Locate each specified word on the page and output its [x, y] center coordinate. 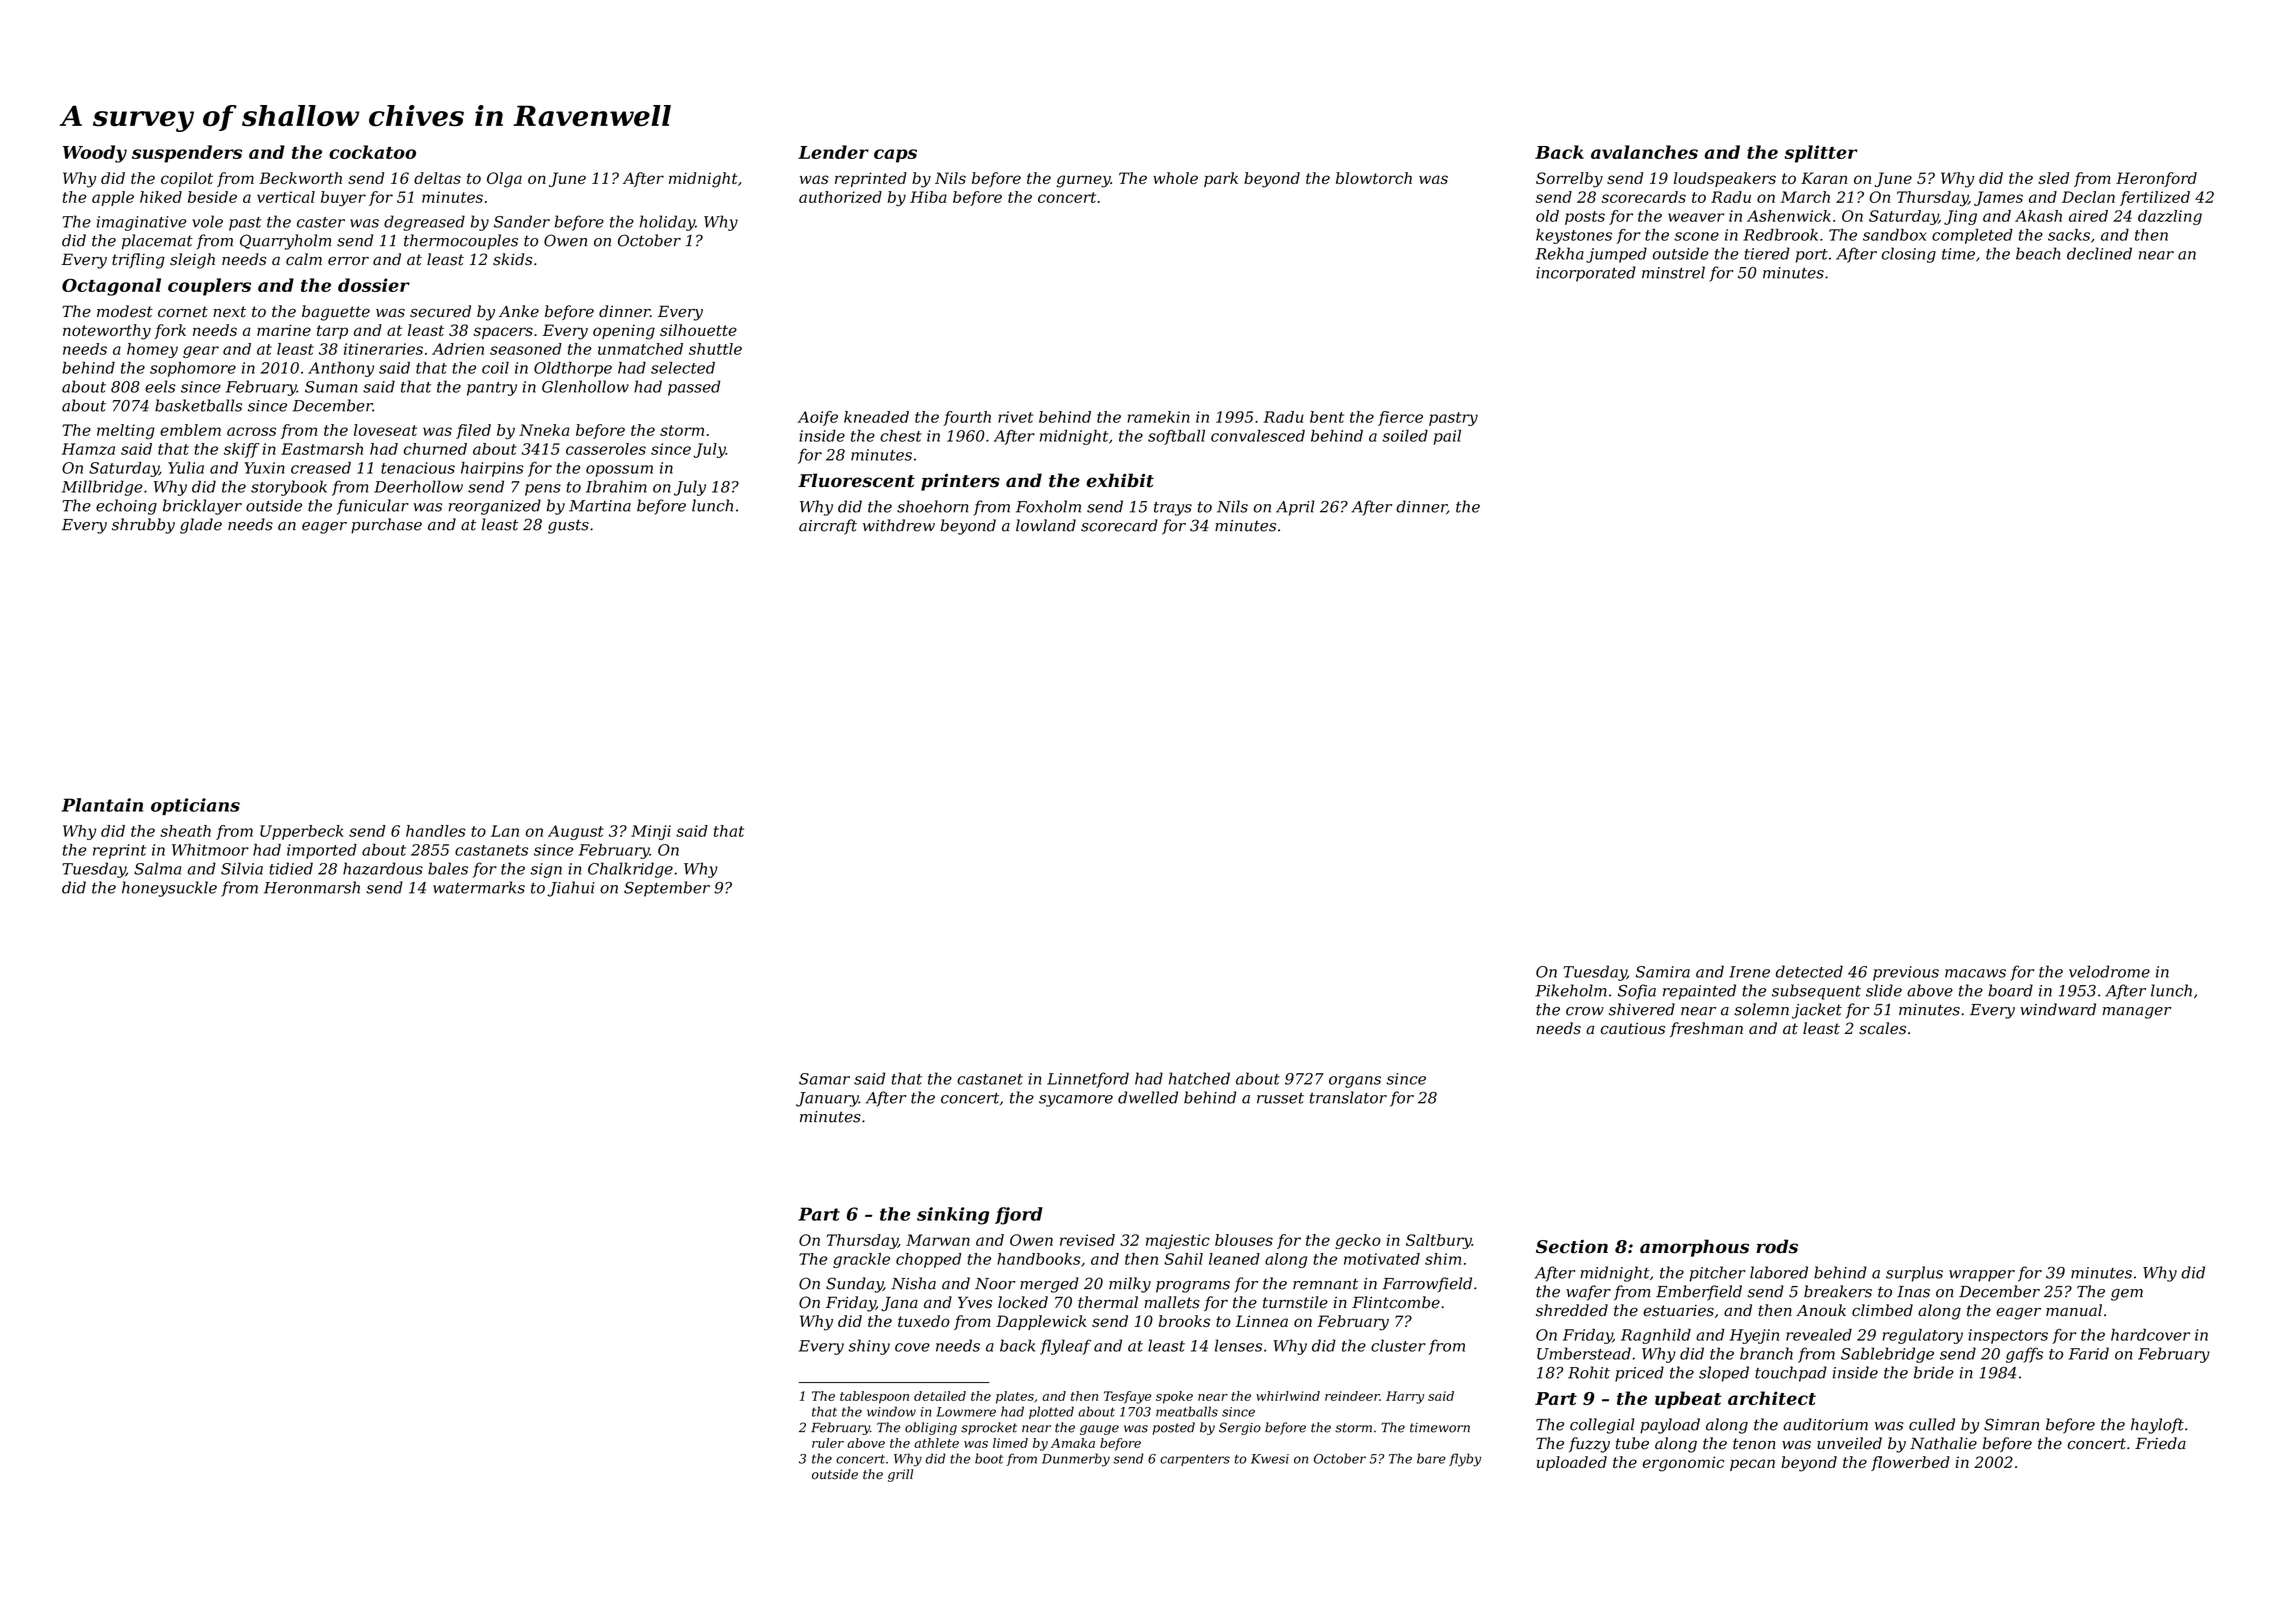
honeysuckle [169, 889]
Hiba [928, 197]
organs [1355, 1082]
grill [900, 1475]
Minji [651, 832]
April [1295, 508]
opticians [195, 806]
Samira [1663, 972]
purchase [386, 526]
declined [2099, 253]
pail [1447, 437]
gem [2127, 1295]
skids [512, 259]
